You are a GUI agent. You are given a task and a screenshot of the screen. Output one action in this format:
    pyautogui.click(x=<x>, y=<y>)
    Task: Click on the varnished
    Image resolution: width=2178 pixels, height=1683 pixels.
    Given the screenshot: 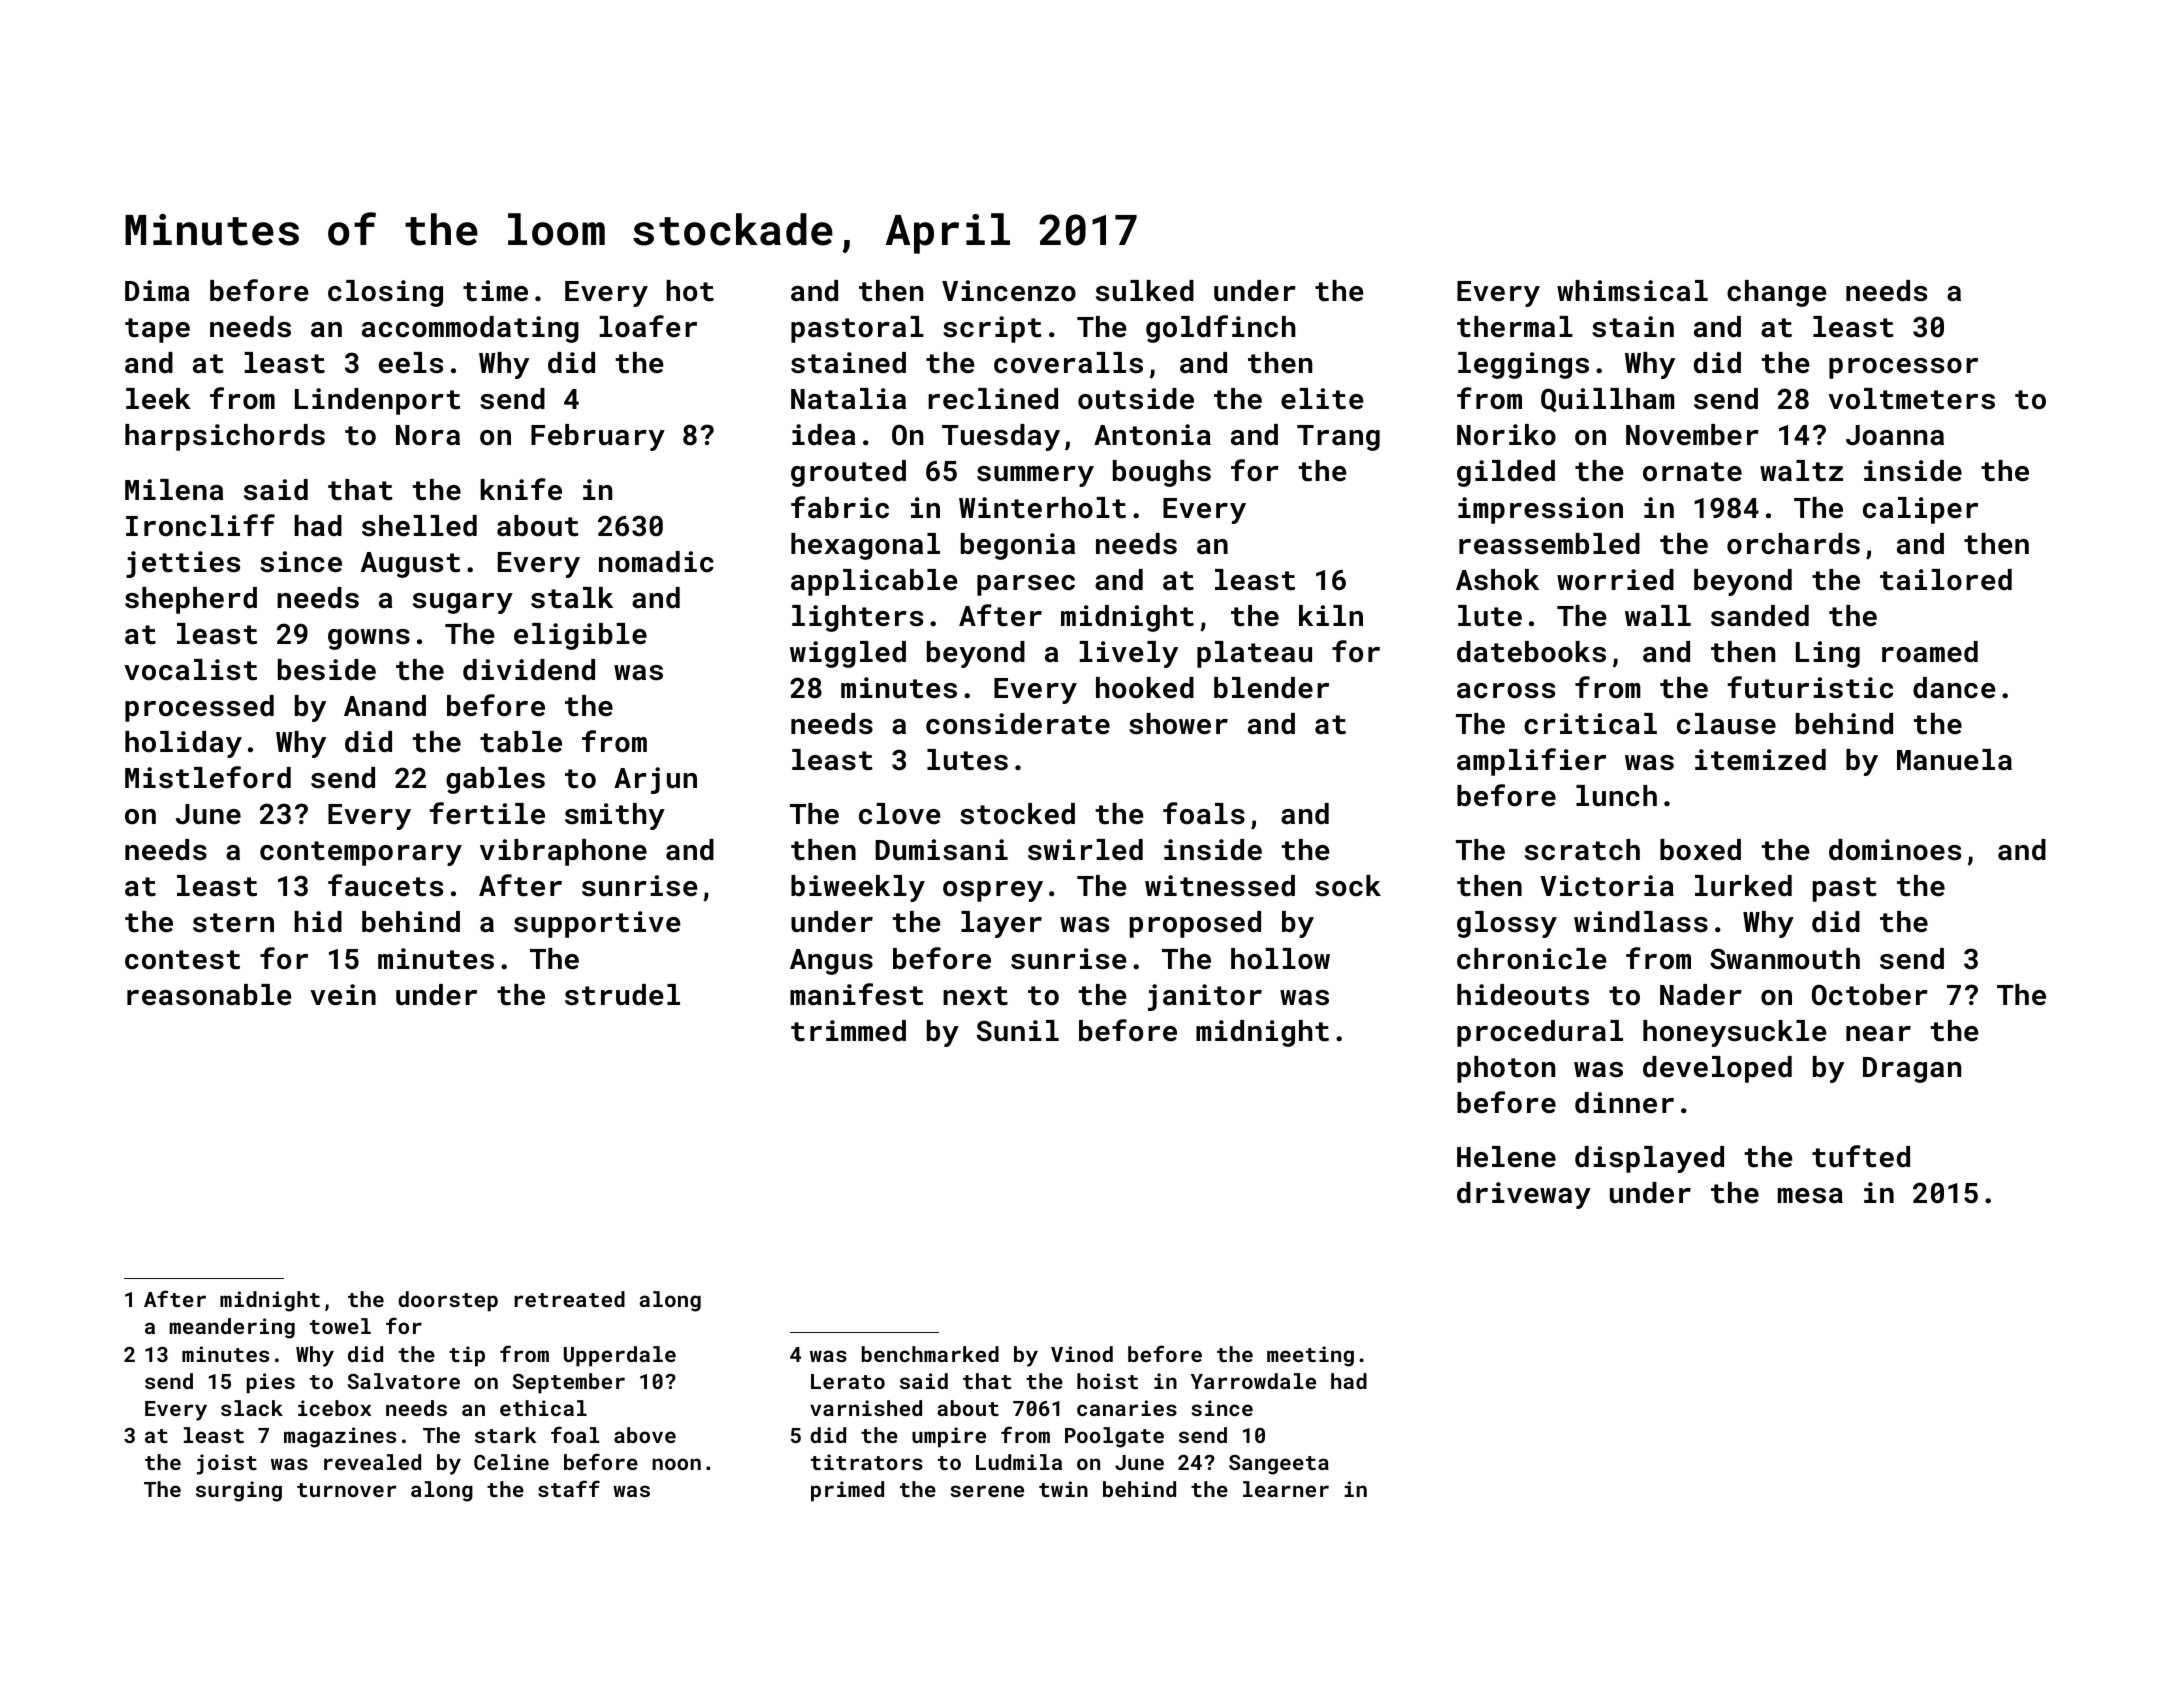 What is the action you would take?
    pyautogui.click(x=866, y=1408)
